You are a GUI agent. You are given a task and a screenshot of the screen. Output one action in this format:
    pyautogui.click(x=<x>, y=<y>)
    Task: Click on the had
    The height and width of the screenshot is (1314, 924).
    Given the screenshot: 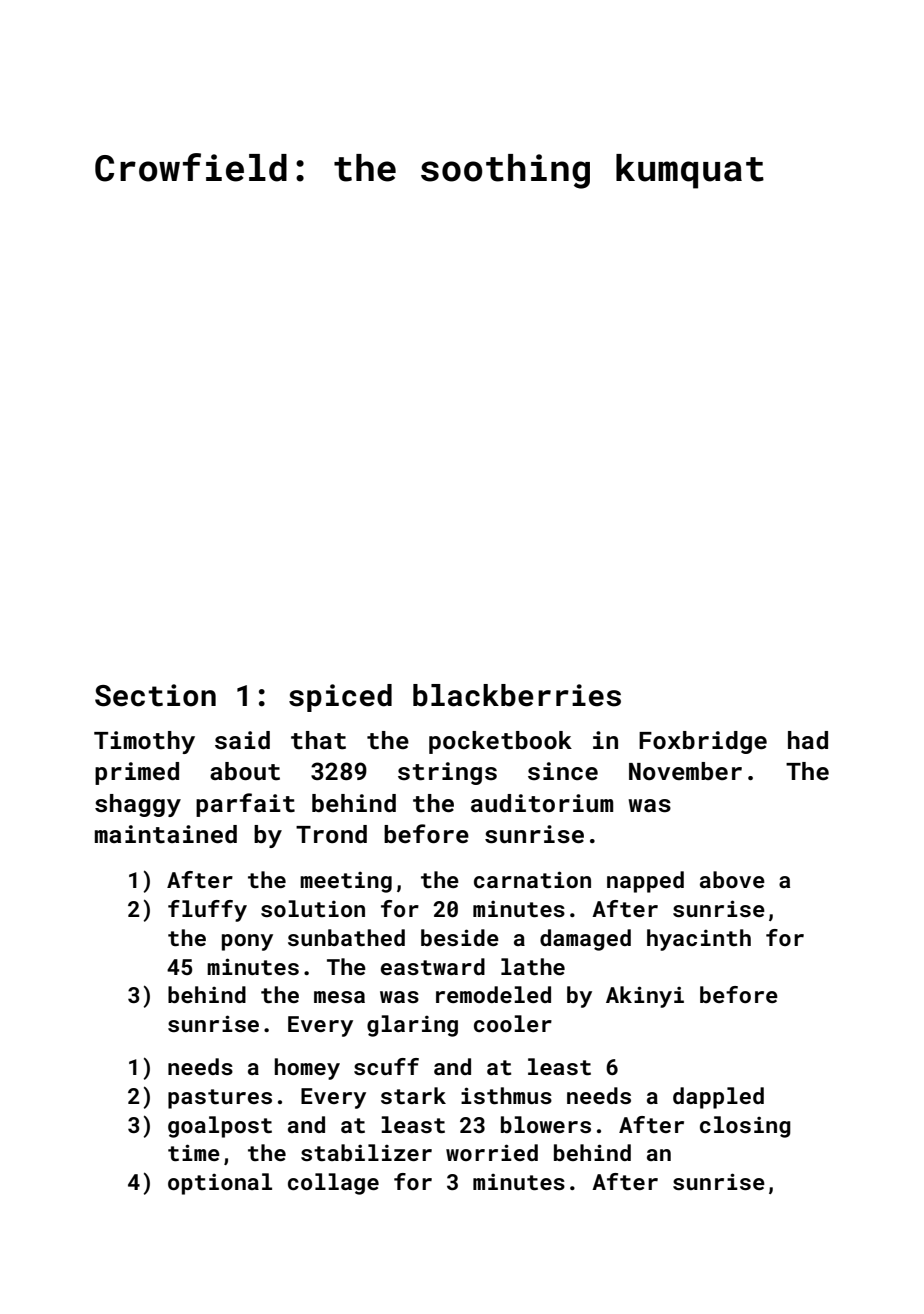 What is the action you would take?
    pyautogui.click(x=808, y=740)
